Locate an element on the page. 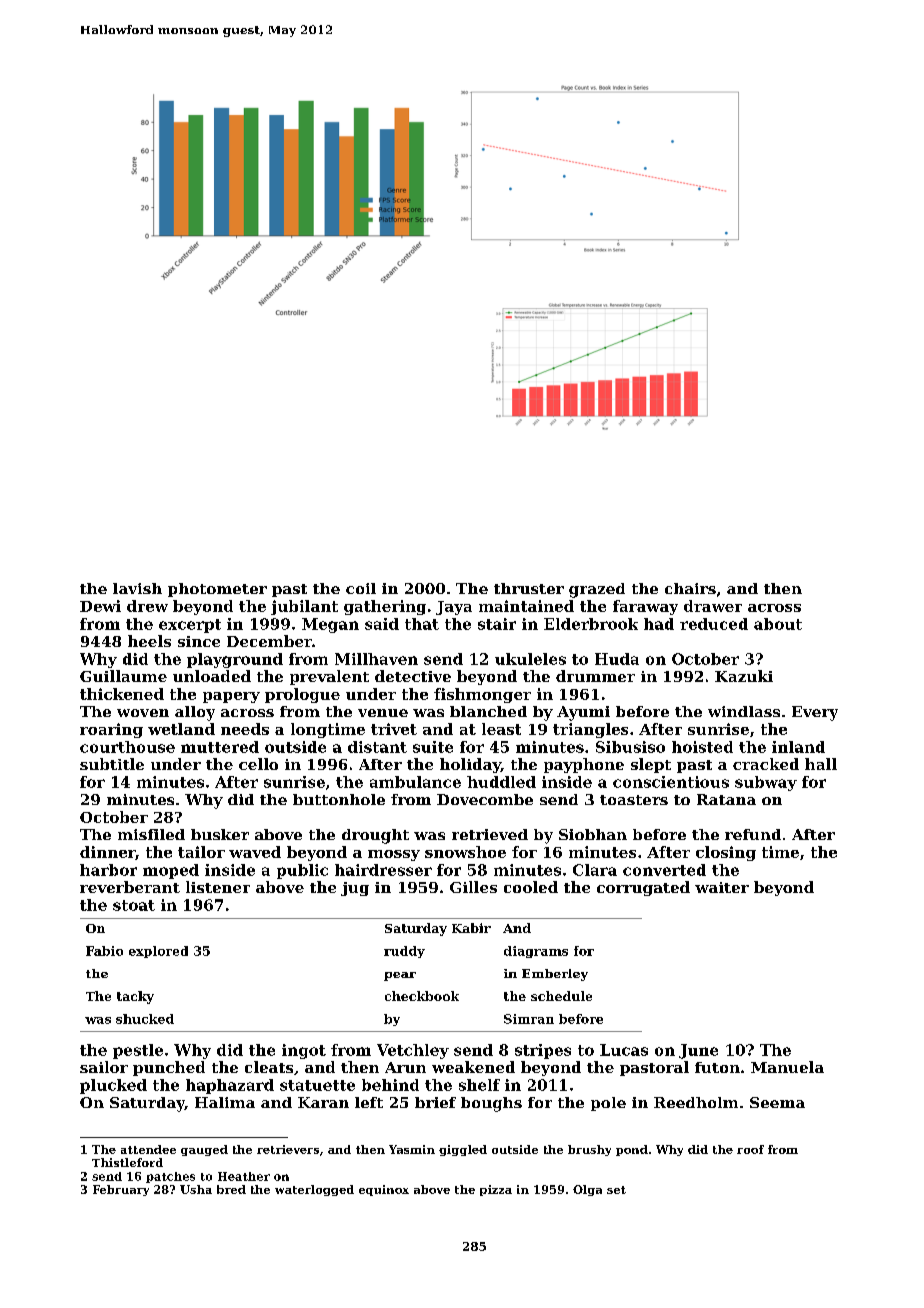 The height and width of the image is (1308, 924). least is located at coordinates (501, 729).
